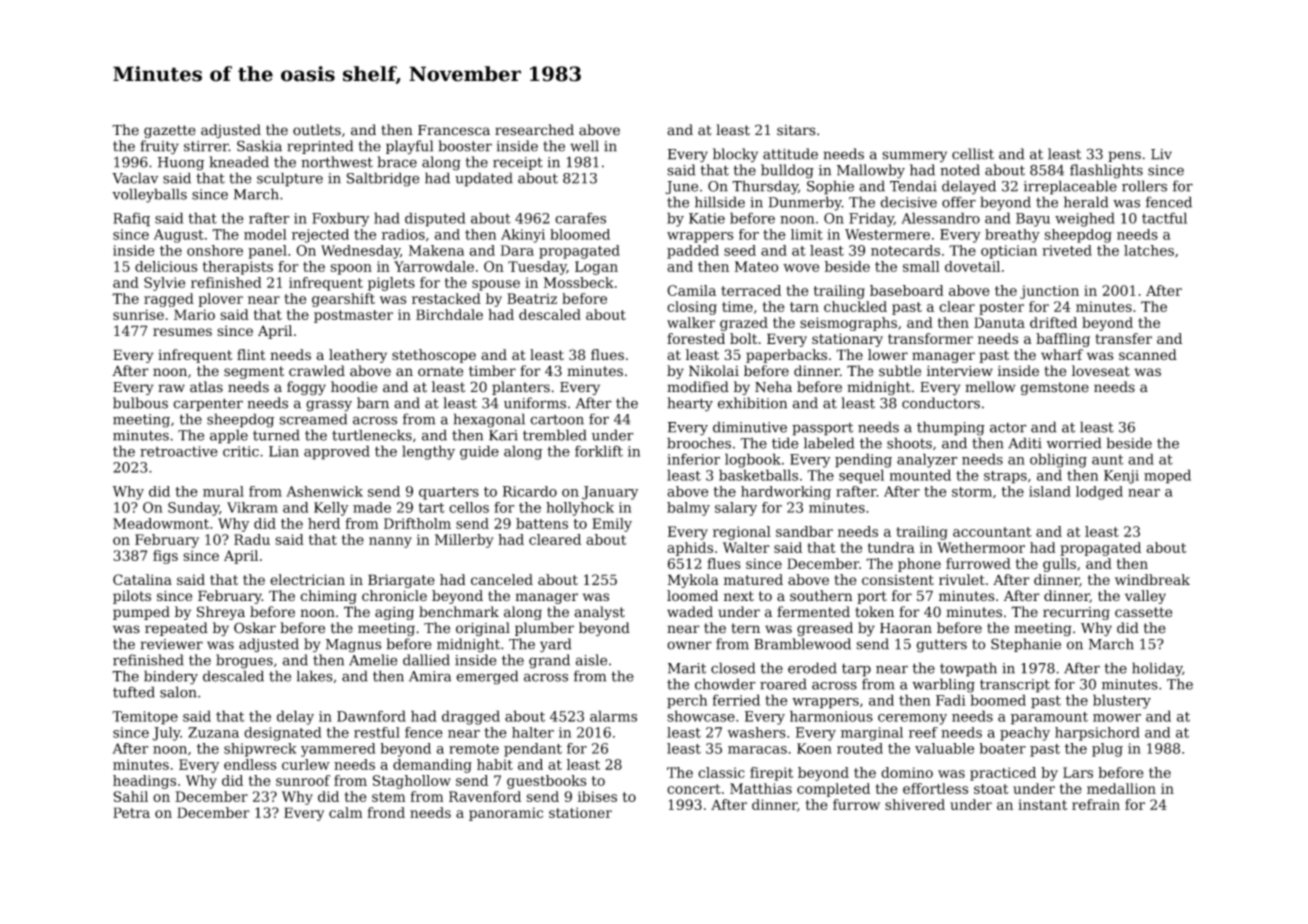 This page has height=924, width=1308. What do you see at coordinates (1123, 338) in the page?
I see `transfer` at bounding box center [1123, 338].
